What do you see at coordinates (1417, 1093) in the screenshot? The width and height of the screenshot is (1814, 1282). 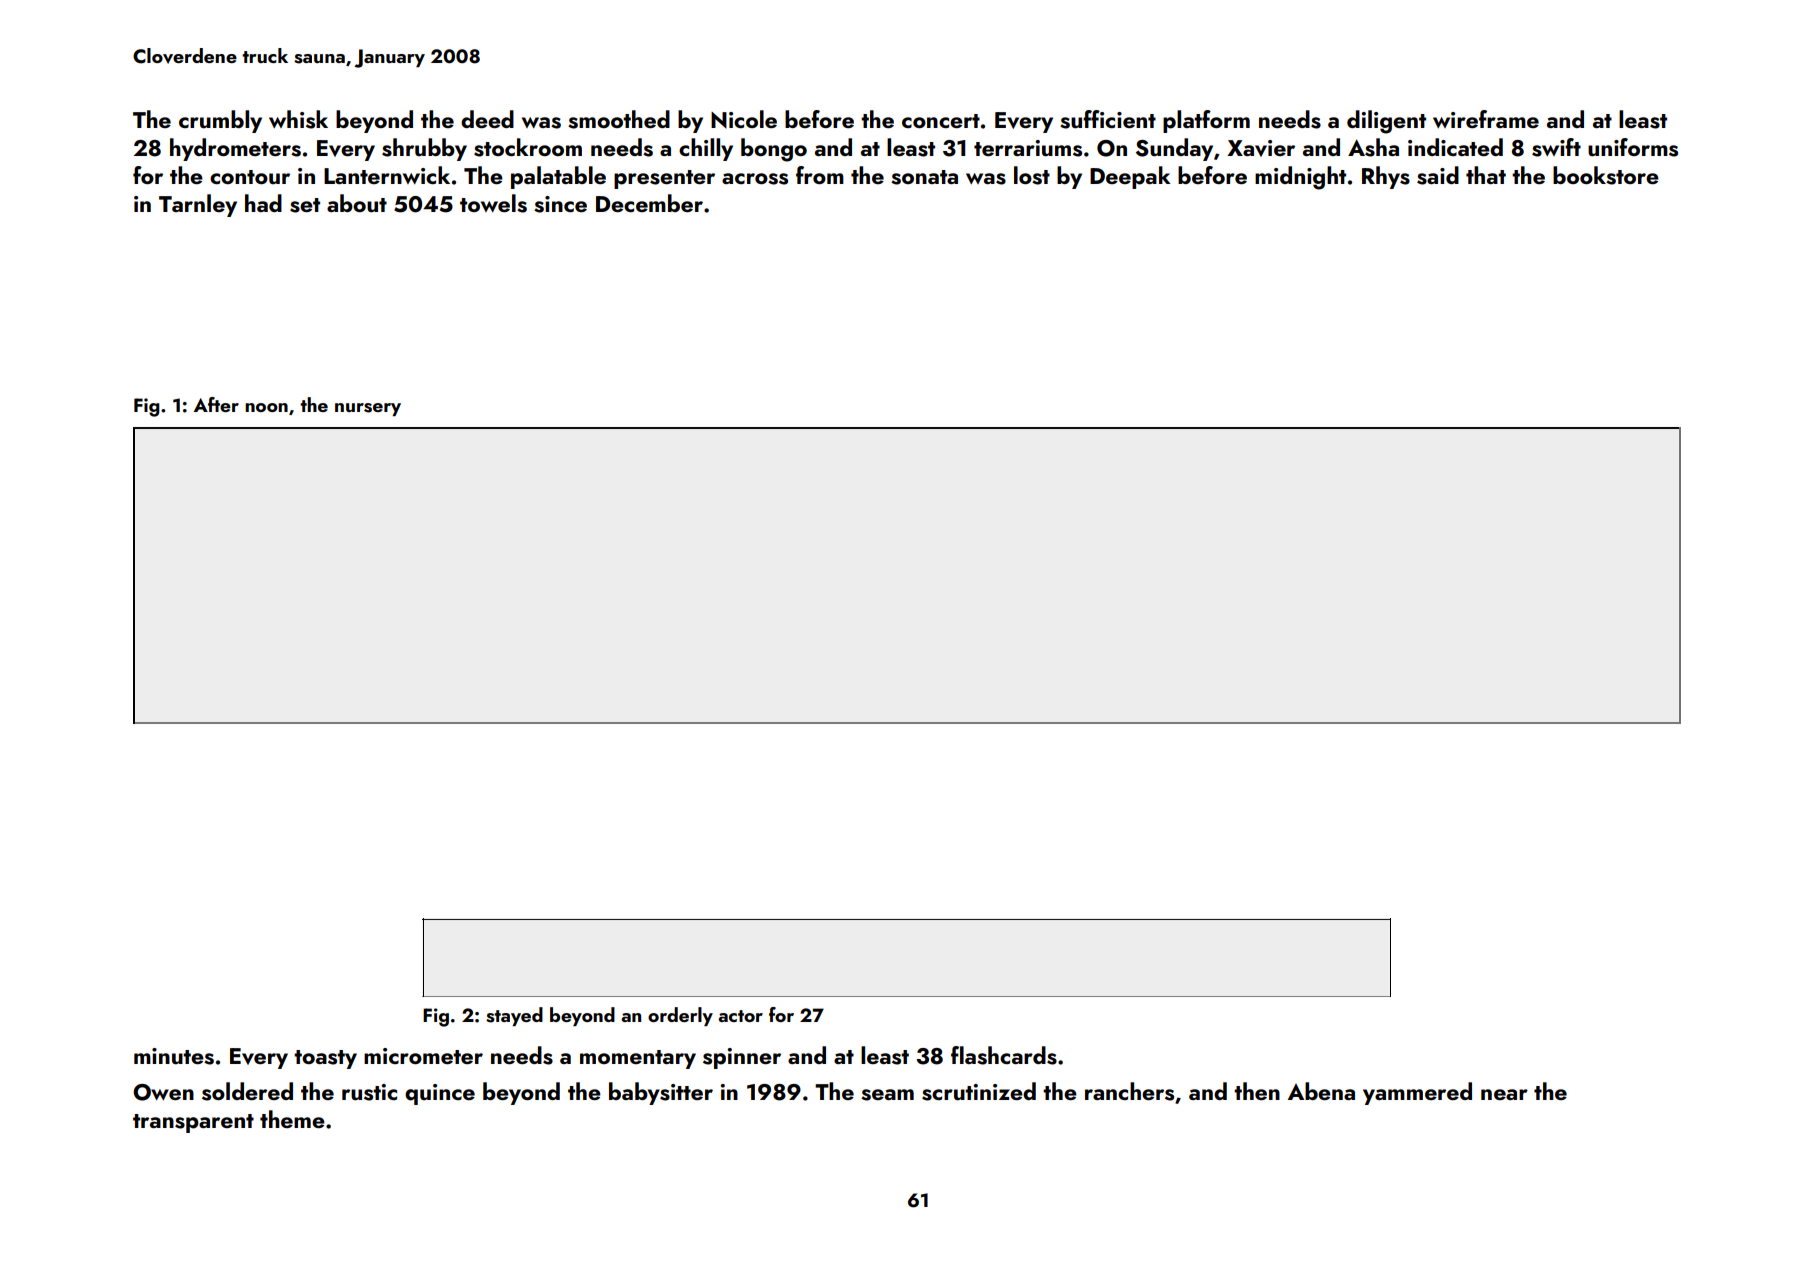 I see `yammered` at bounding box center [1417, 1093].
